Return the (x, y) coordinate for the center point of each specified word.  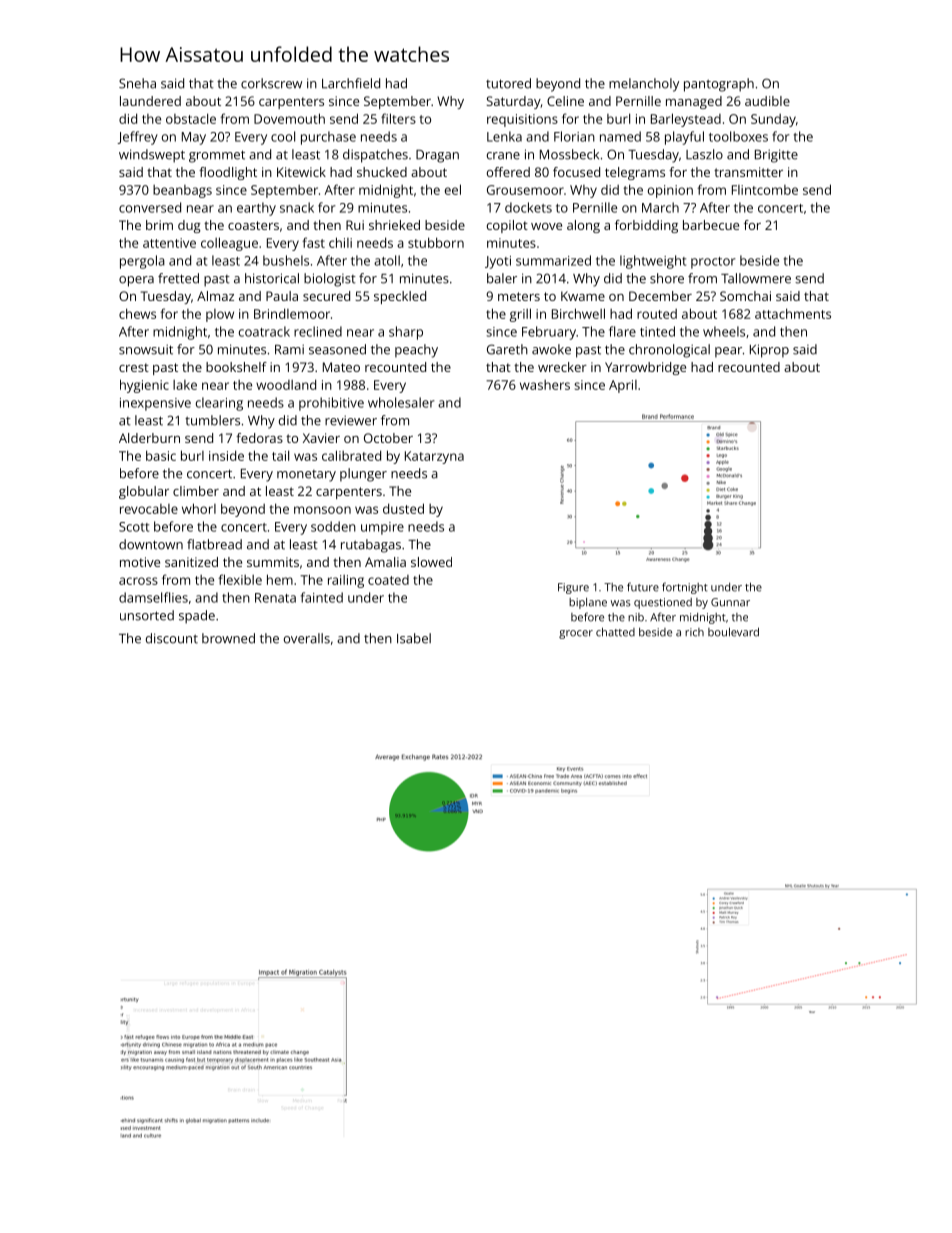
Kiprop (769, 351)
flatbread (214, 544)
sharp (406, 333)
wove (546, 226)
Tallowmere (756, 278)
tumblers (212, 420)
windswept (152, 156)
